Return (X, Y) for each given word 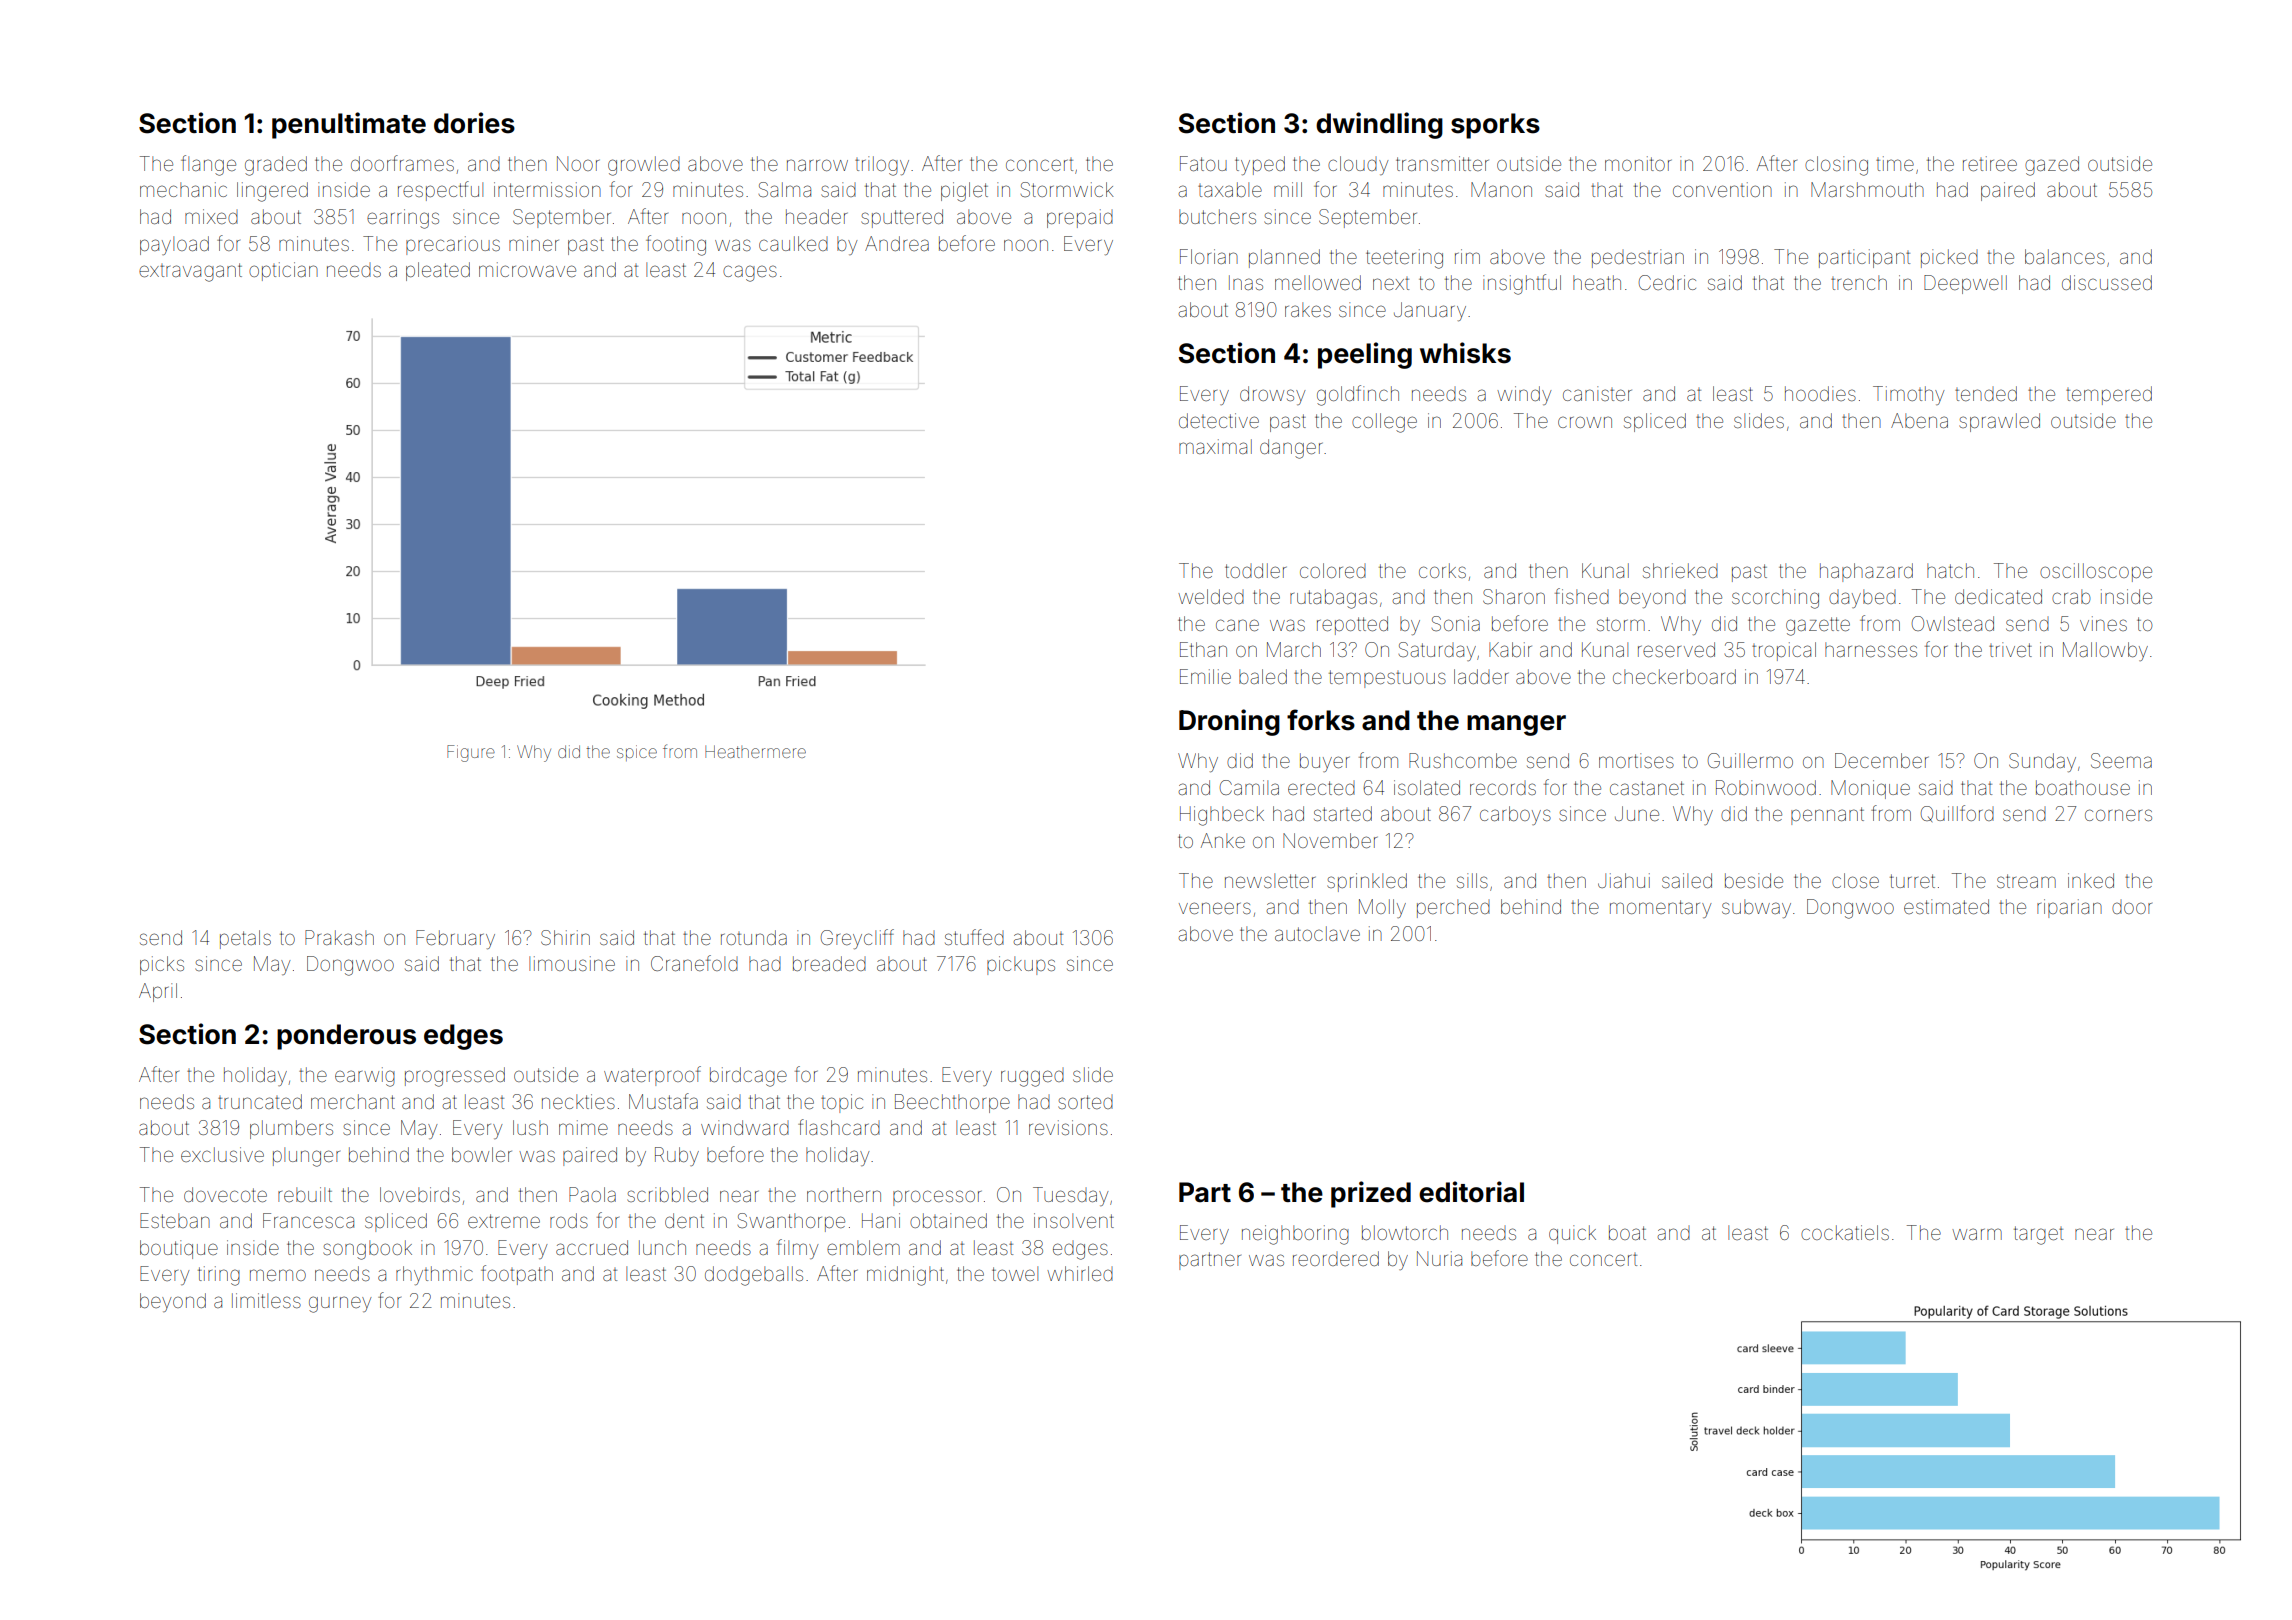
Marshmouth (1867, 189)
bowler (482, 1154)
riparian (2069, 908)
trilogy (882, 166)
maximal (1215, 446)
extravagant (190, 272)
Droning (1229, 722)
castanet (1647, 788)
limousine (572, 963)
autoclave (1317, 933)
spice (637, 753)
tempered (2109, 395)
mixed (211, 216)
